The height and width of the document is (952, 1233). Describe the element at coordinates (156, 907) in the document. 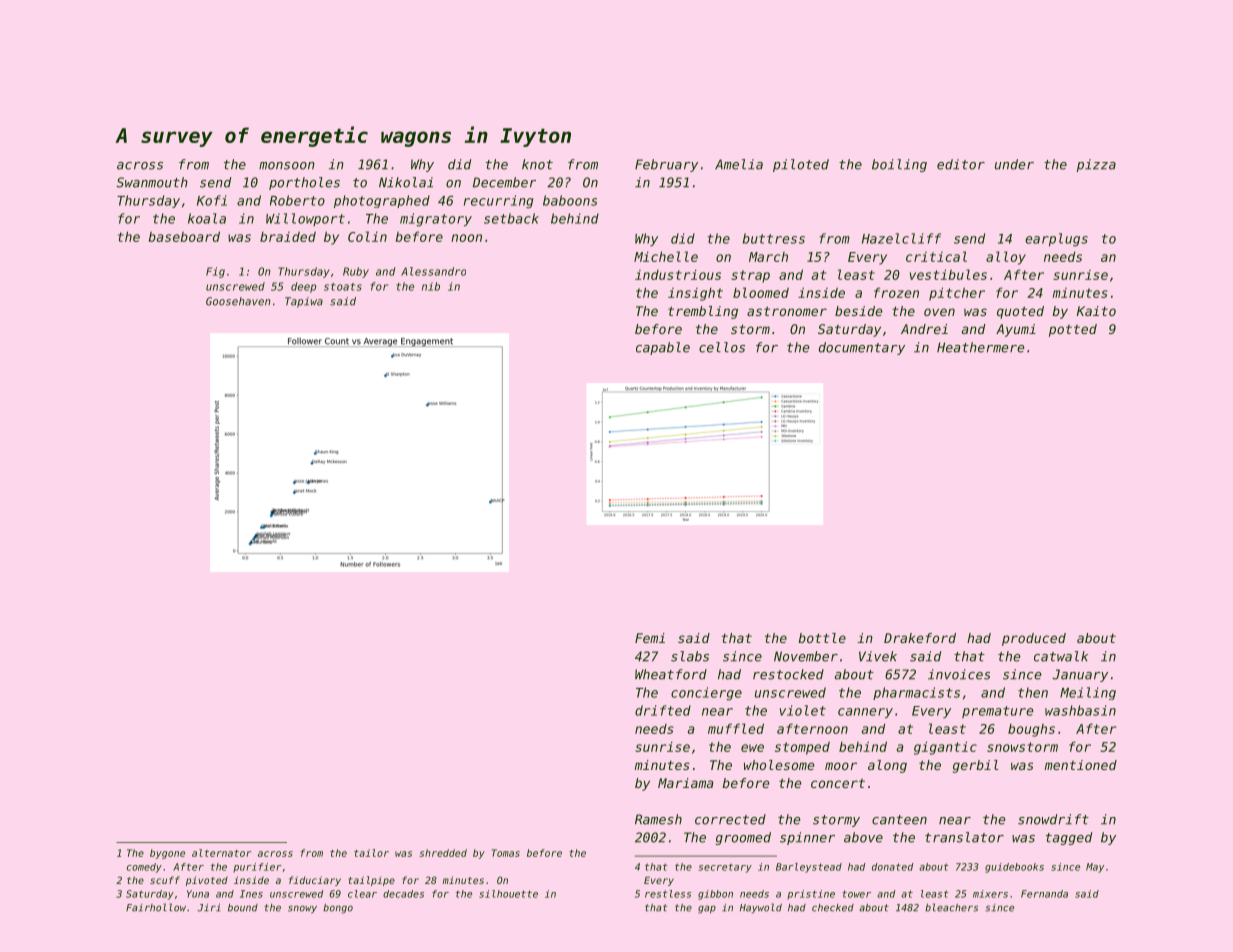

I see `Fairhollow` at that location.
